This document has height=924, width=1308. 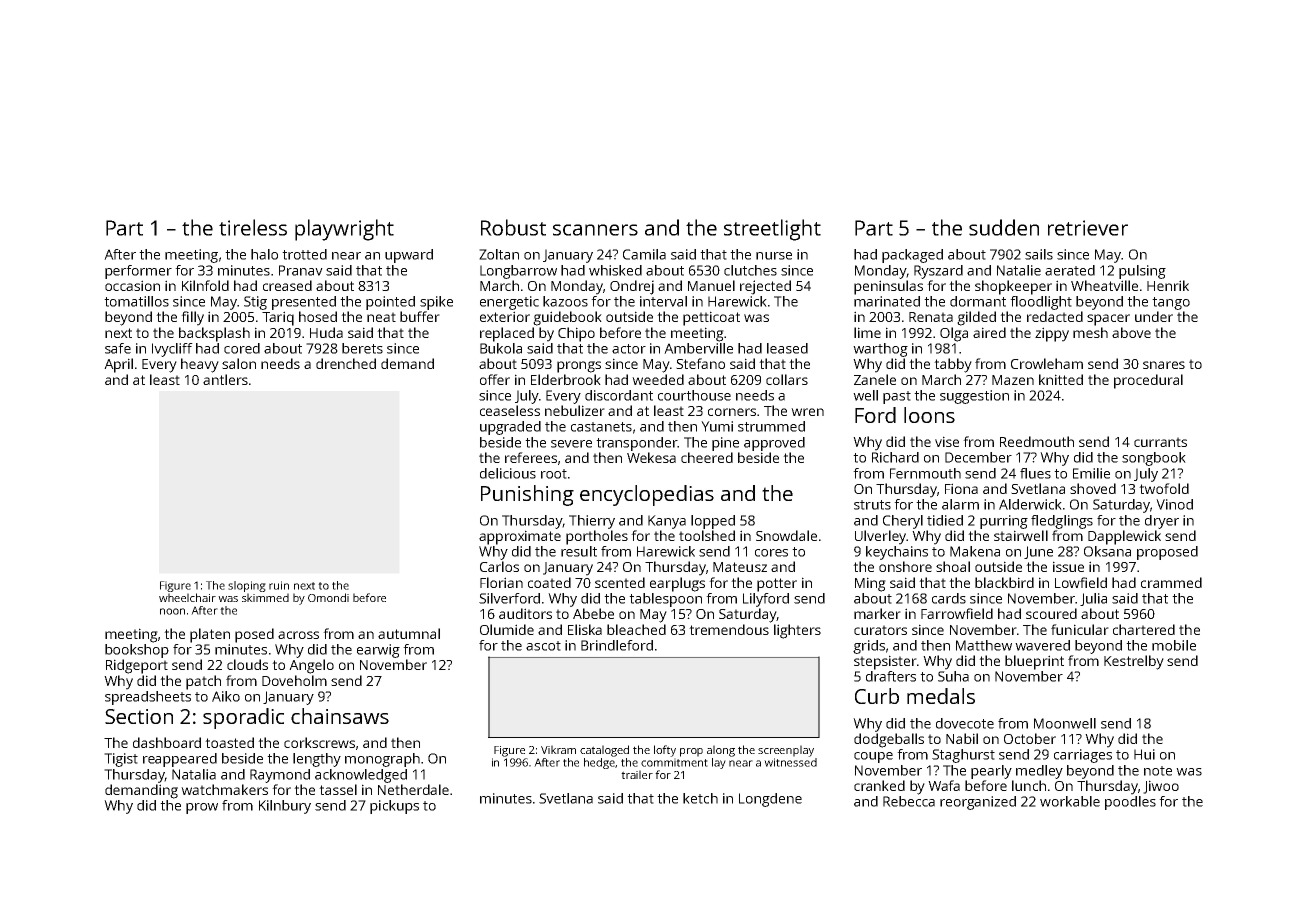 What do you see at coordinates (565, 301) in the document?
I see `kazoos` at bounding box center [565, 301].
